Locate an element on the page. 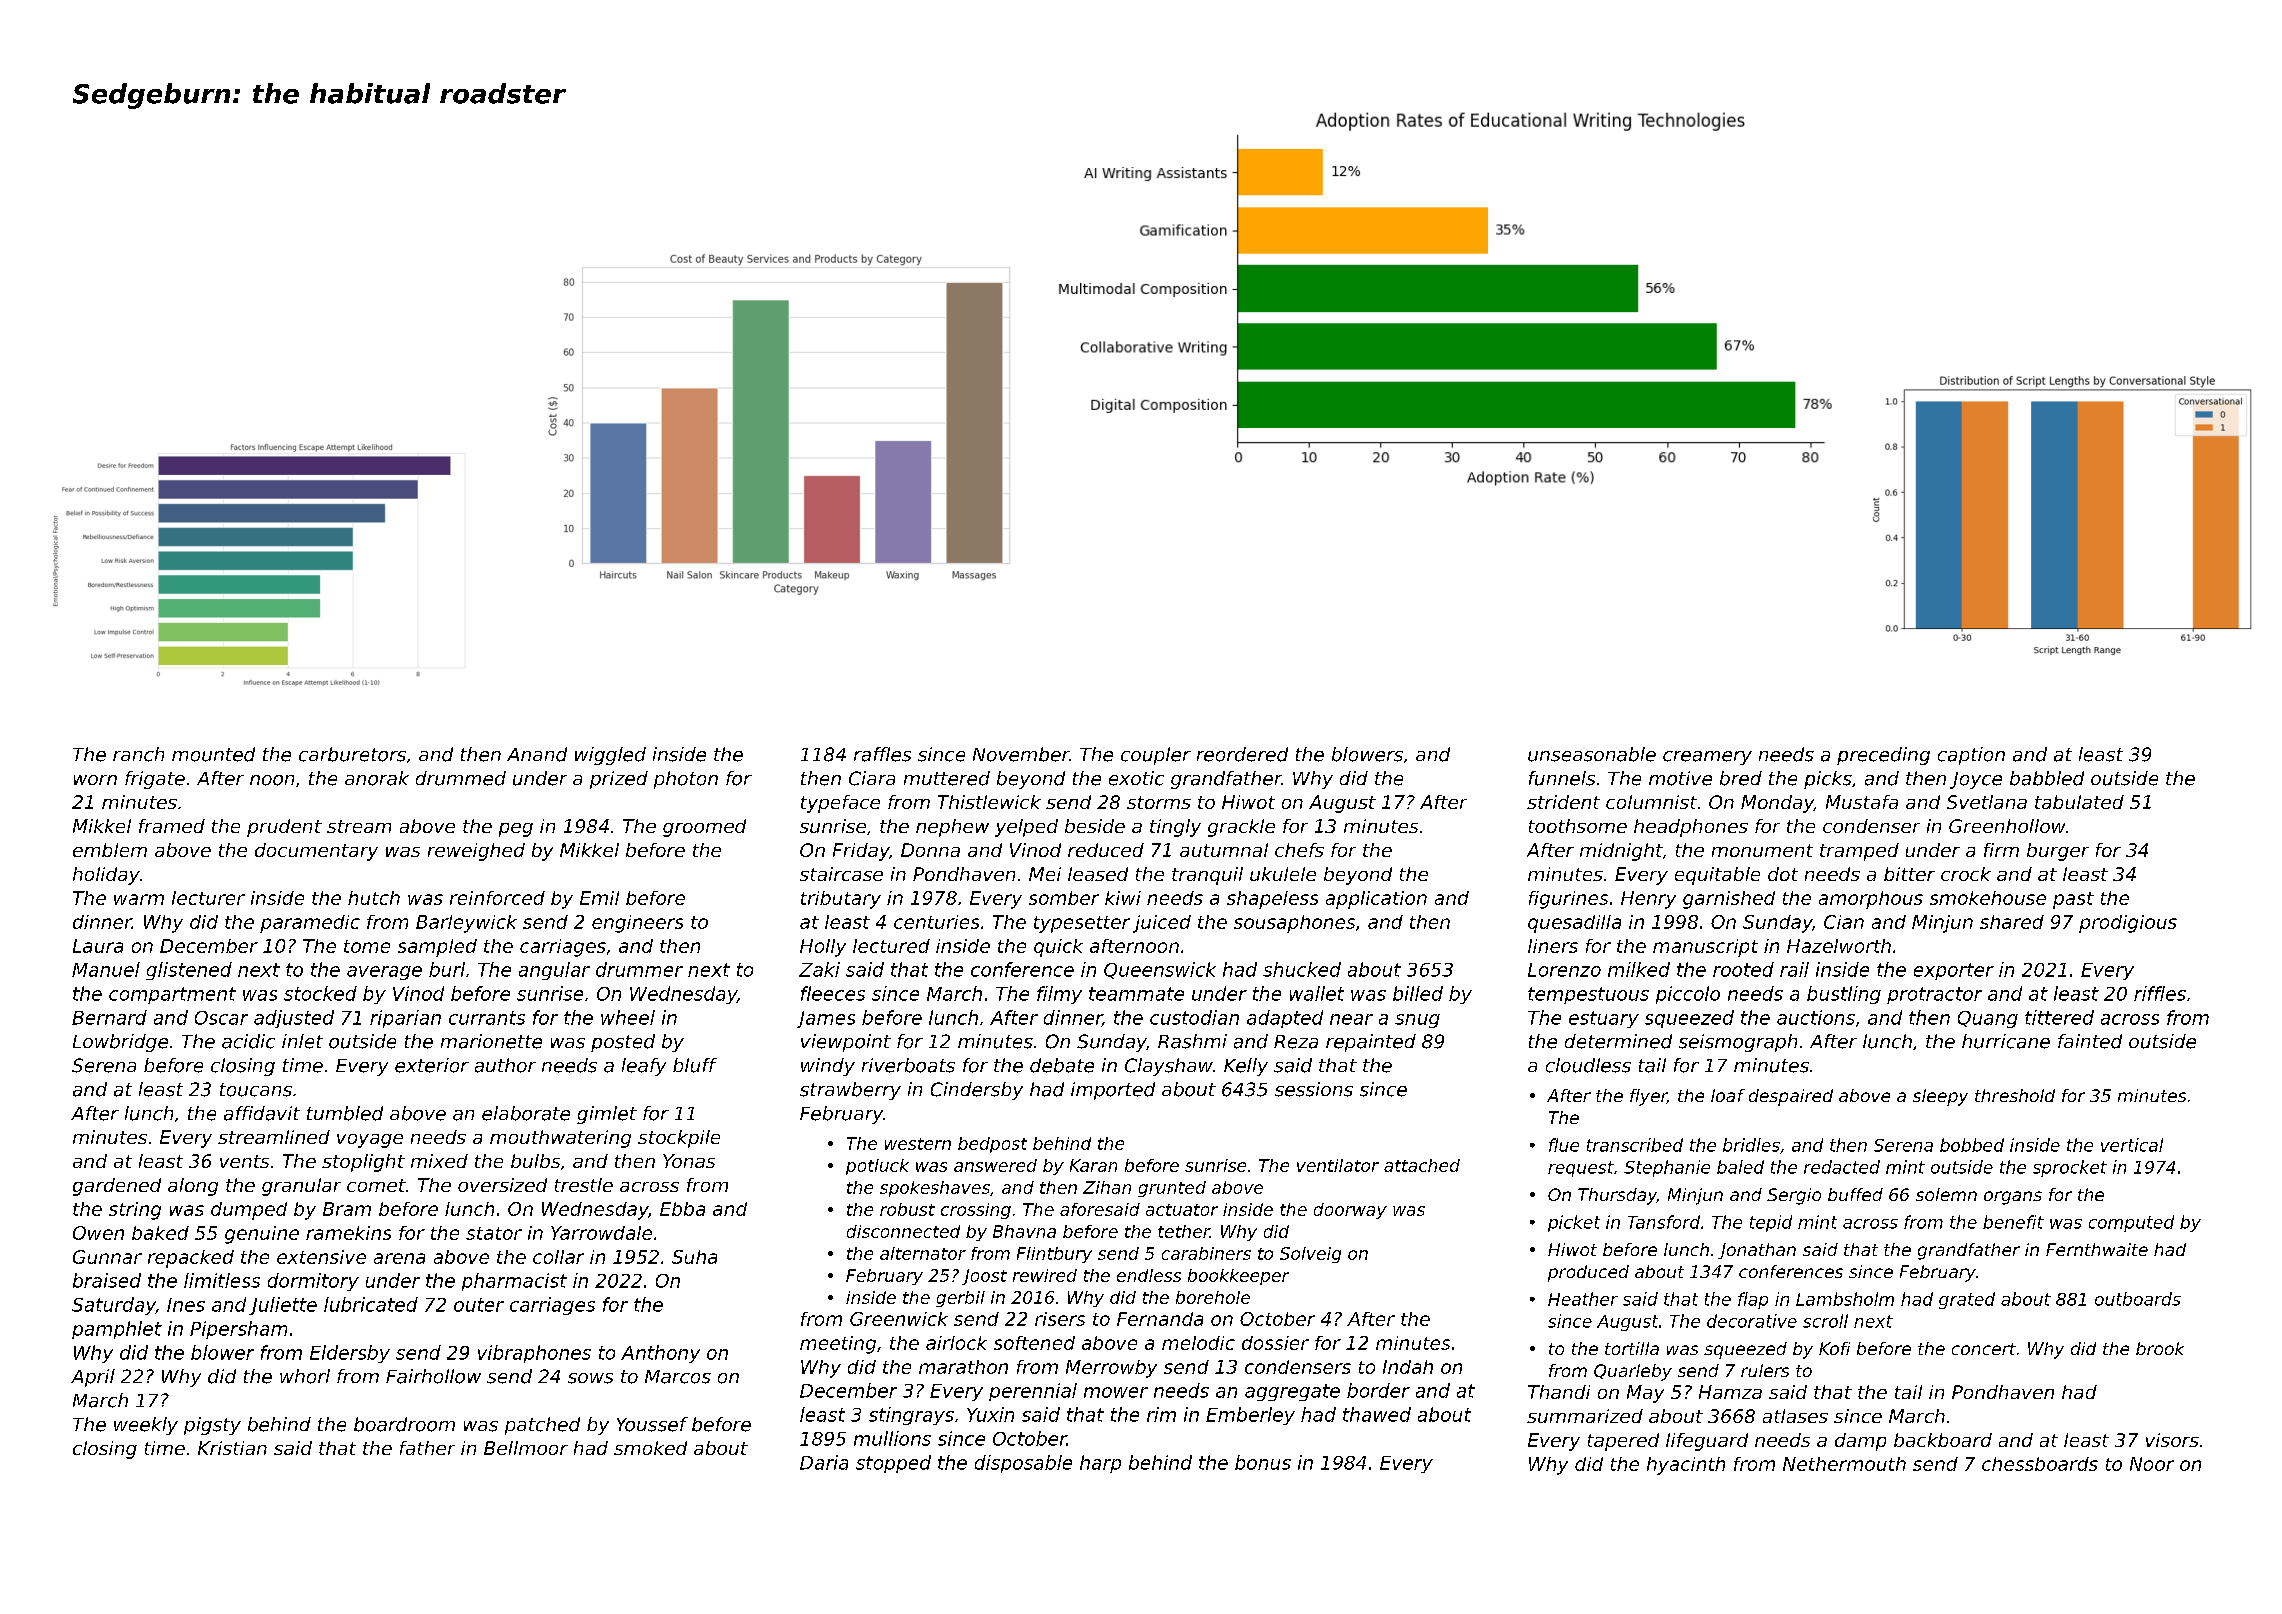 The height and width of the image is (1614, 2282). disposable is located at coordinates (1023, 1464).
